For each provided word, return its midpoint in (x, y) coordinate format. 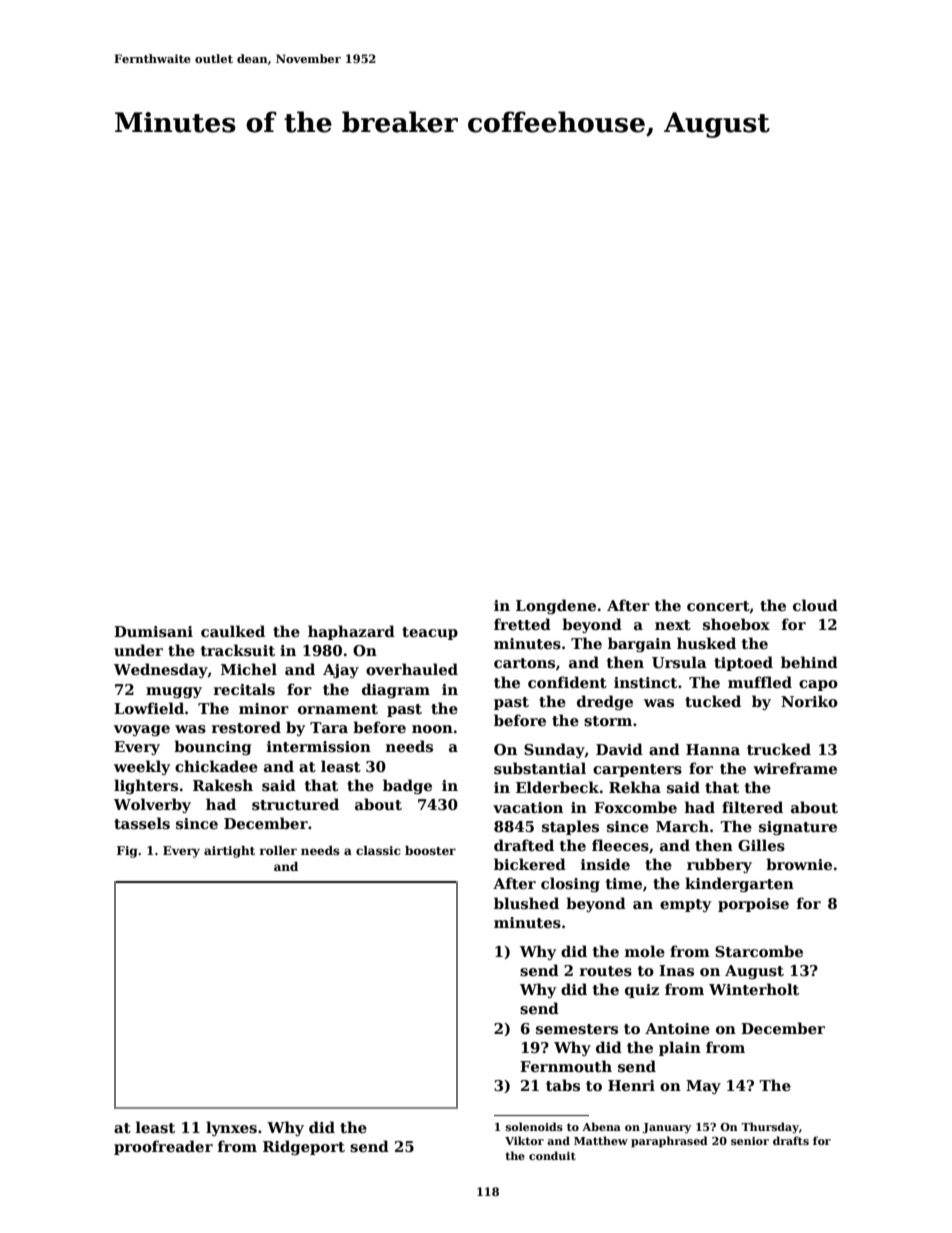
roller (278, 850)
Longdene (556, 606)
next (673, 625)
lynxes (231, 1128)
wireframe (795, 768)
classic (378, 850)
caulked (233, 631)
